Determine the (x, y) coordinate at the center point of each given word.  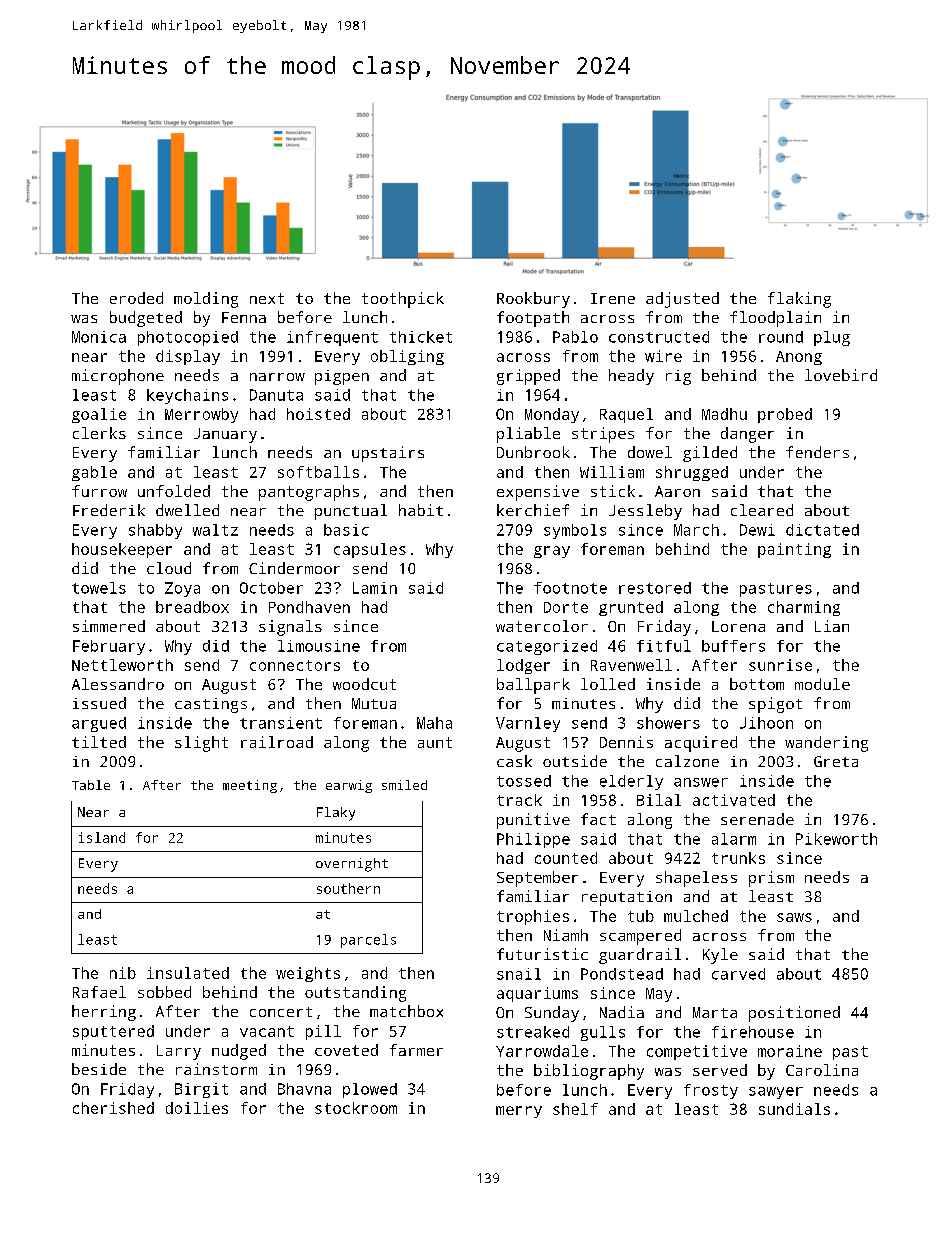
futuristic (542, 954)
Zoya (182, 589)
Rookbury (533, 300)
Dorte (566, 607)
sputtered (113, 1032)
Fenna (244, 317)
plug (832, 338)
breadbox (192, 607)
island (102, 837)
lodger (523, 666)
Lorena (738, 626)
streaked (533, 1032)
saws (794, 917)
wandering (826, 744)
